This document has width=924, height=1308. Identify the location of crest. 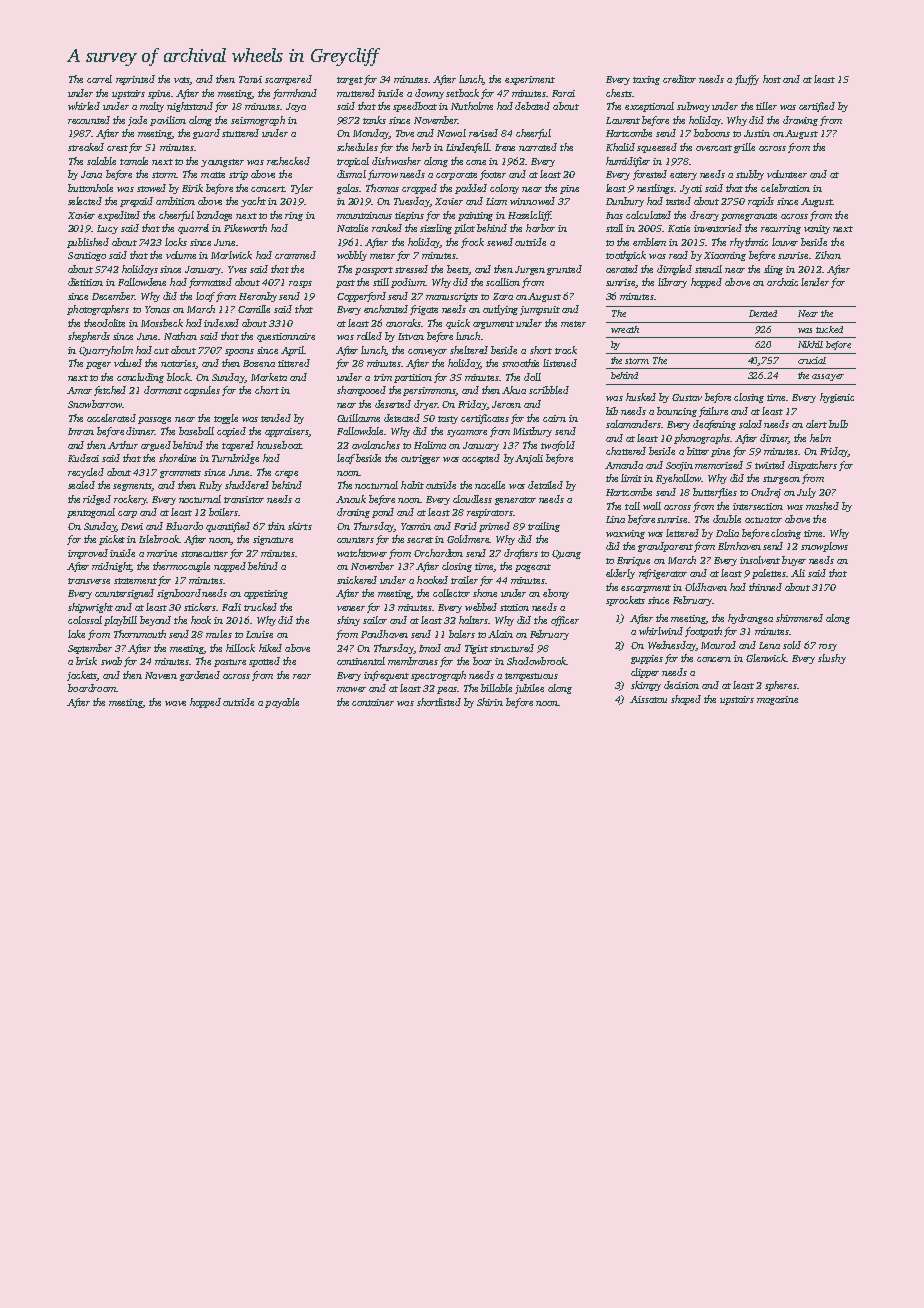
(117, 148).
